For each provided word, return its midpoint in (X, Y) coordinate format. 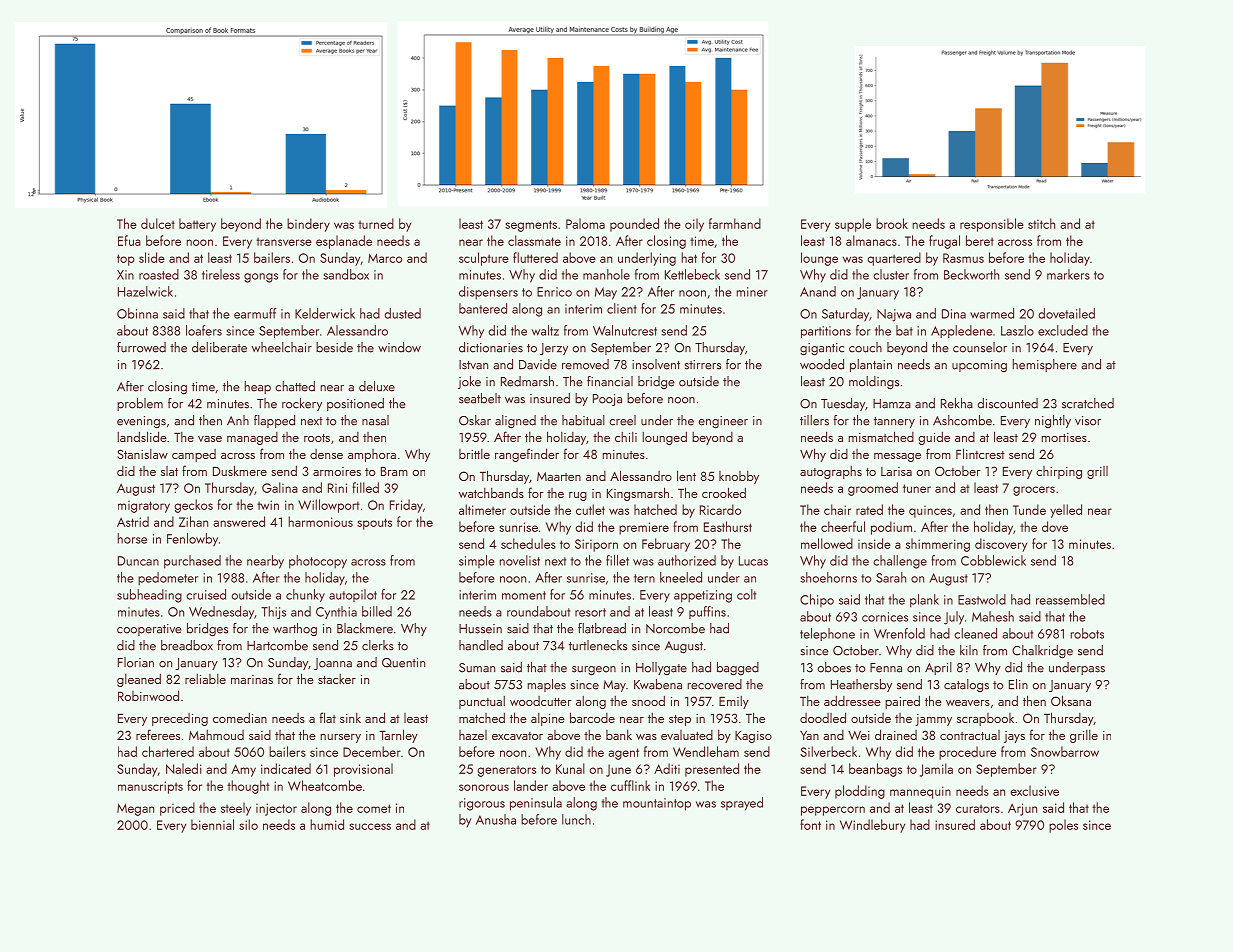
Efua (129, 240)
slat (169, 471)
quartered (894, 259)
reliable (205, 679)
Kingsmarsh (638, 494)
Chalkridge (1042, 652)
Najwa (894, 315)
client (622, 308)
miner (752, 292)
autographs (831, 472)
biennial (212, 824)
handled (481, 645)
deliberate (219, 347)
